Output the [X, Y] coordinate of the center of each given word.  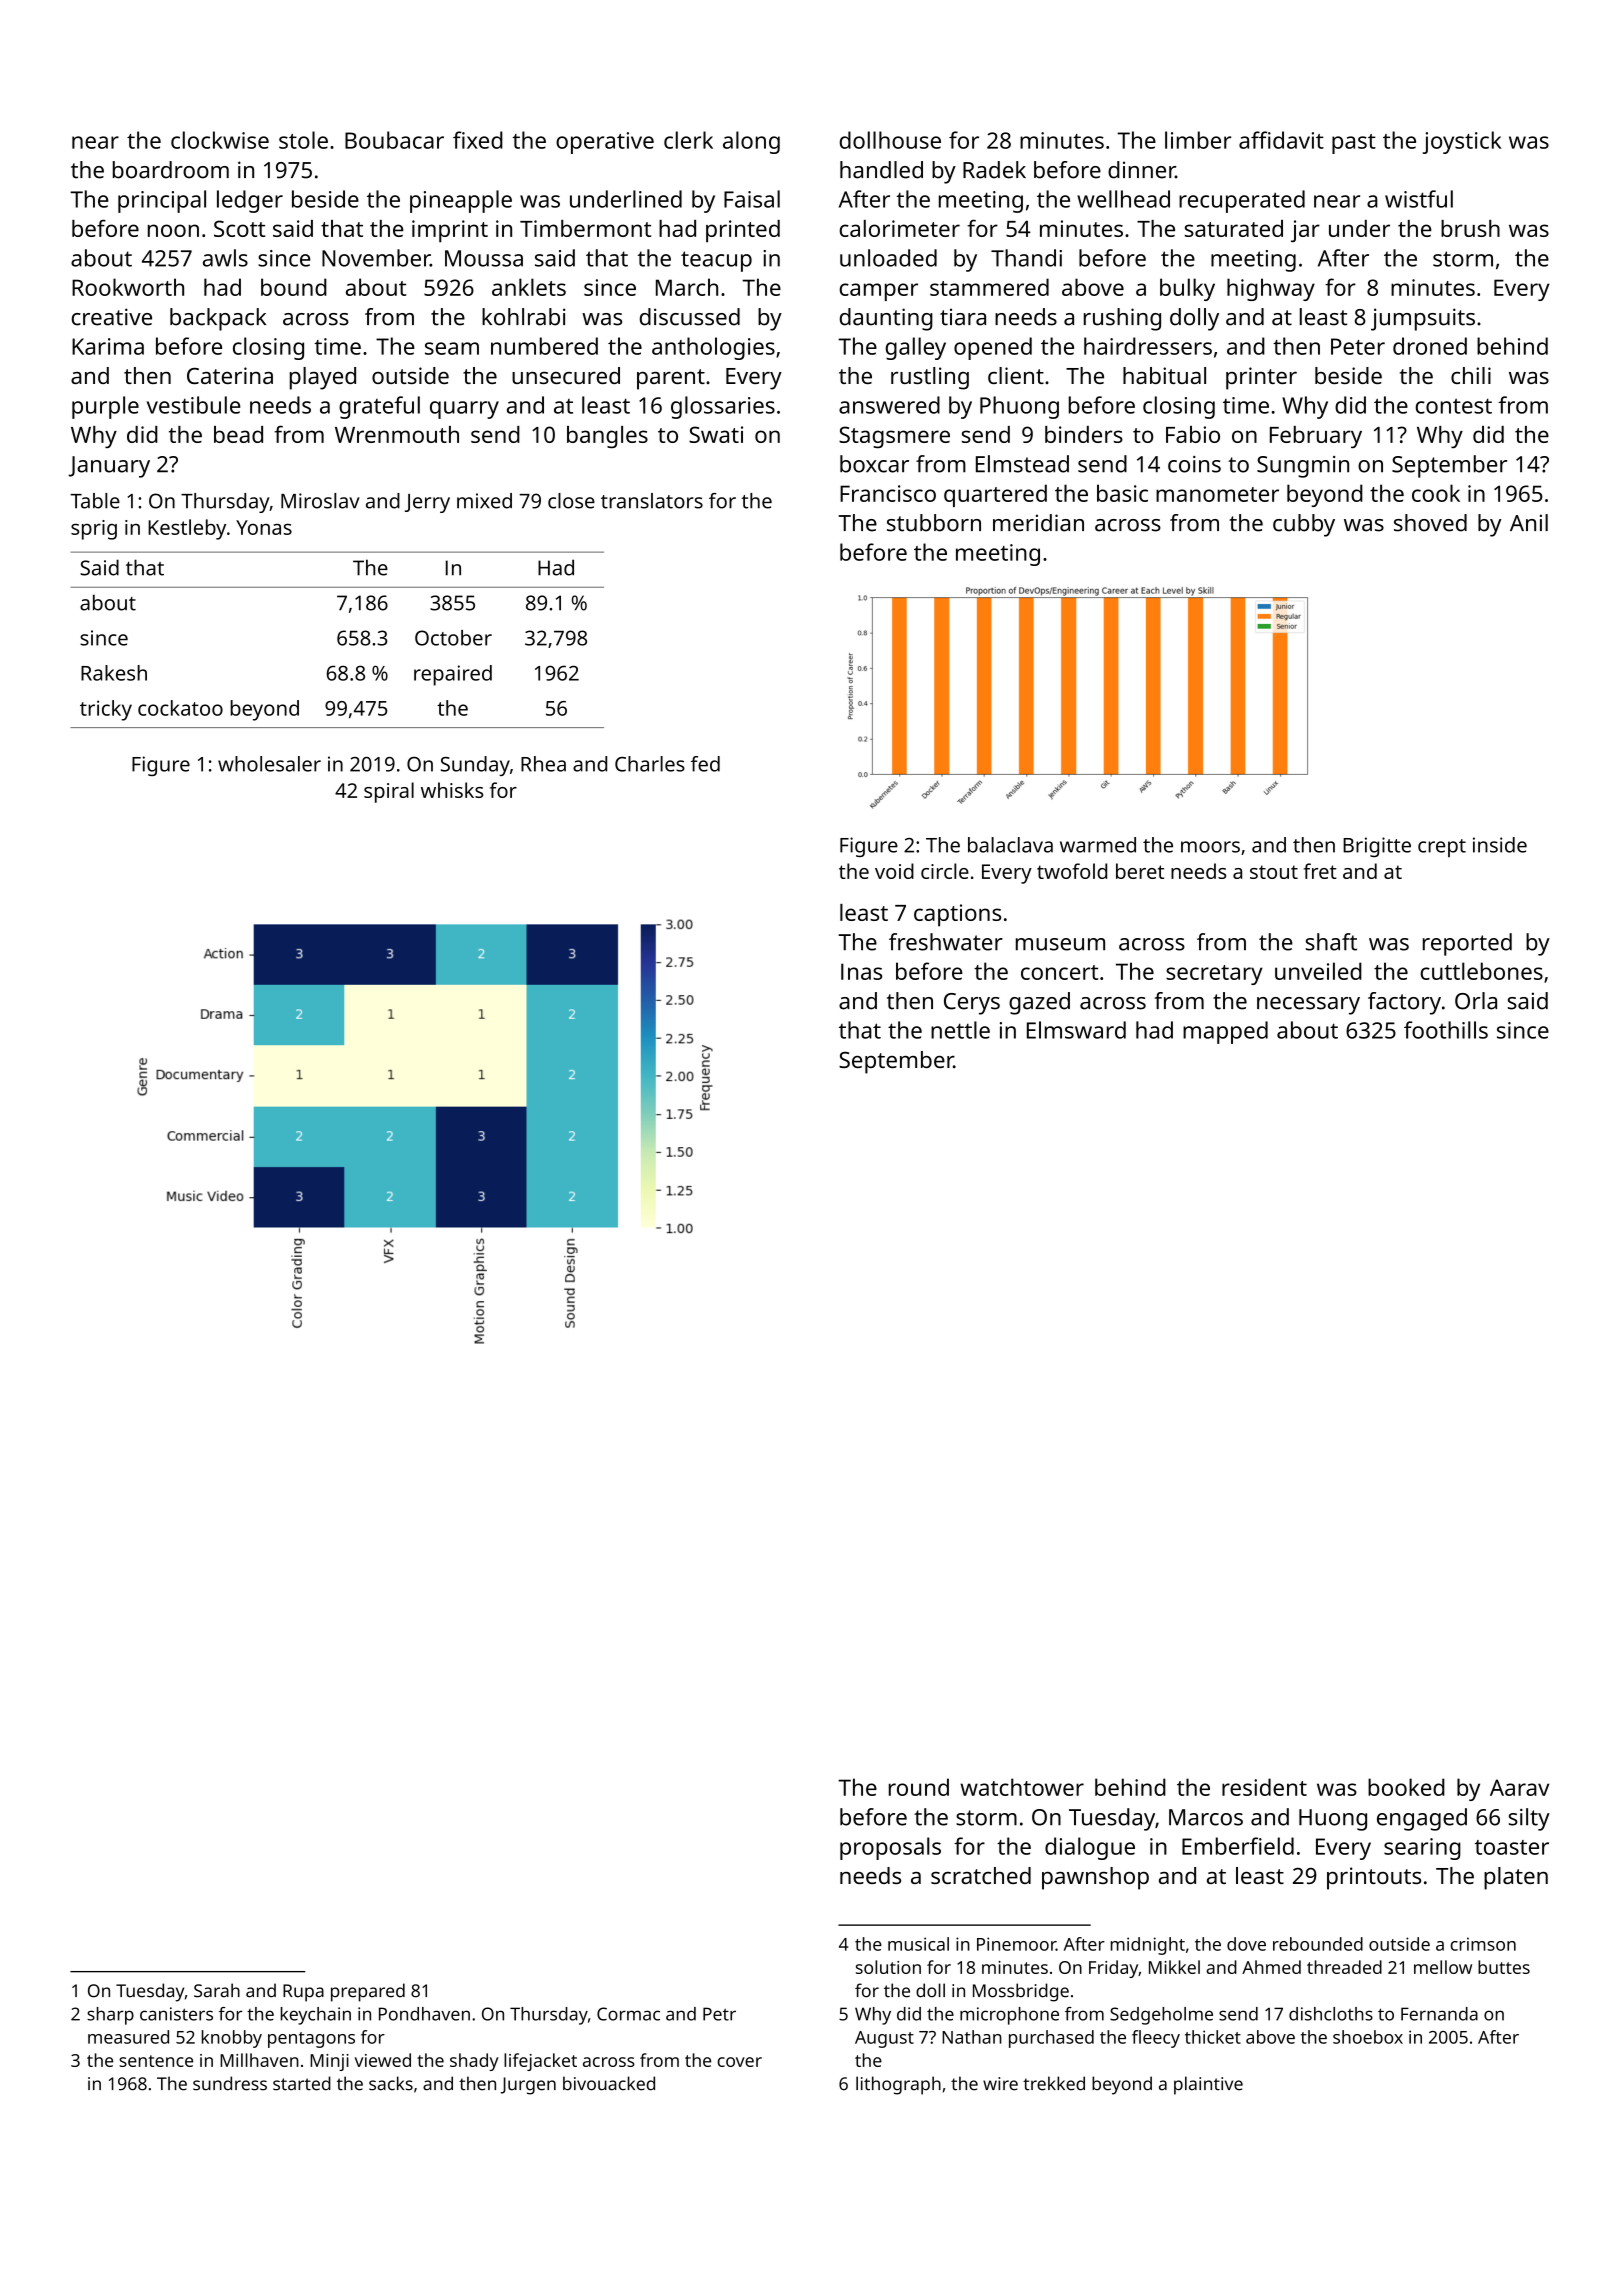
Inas [861, 971]
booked [1406, 1787]
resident [1264, 1787]
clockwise [220, 140]
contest [1453, 406]
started [302, 2083]
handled [881, 170]
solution [888, 1967]
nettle [960, 1030]
